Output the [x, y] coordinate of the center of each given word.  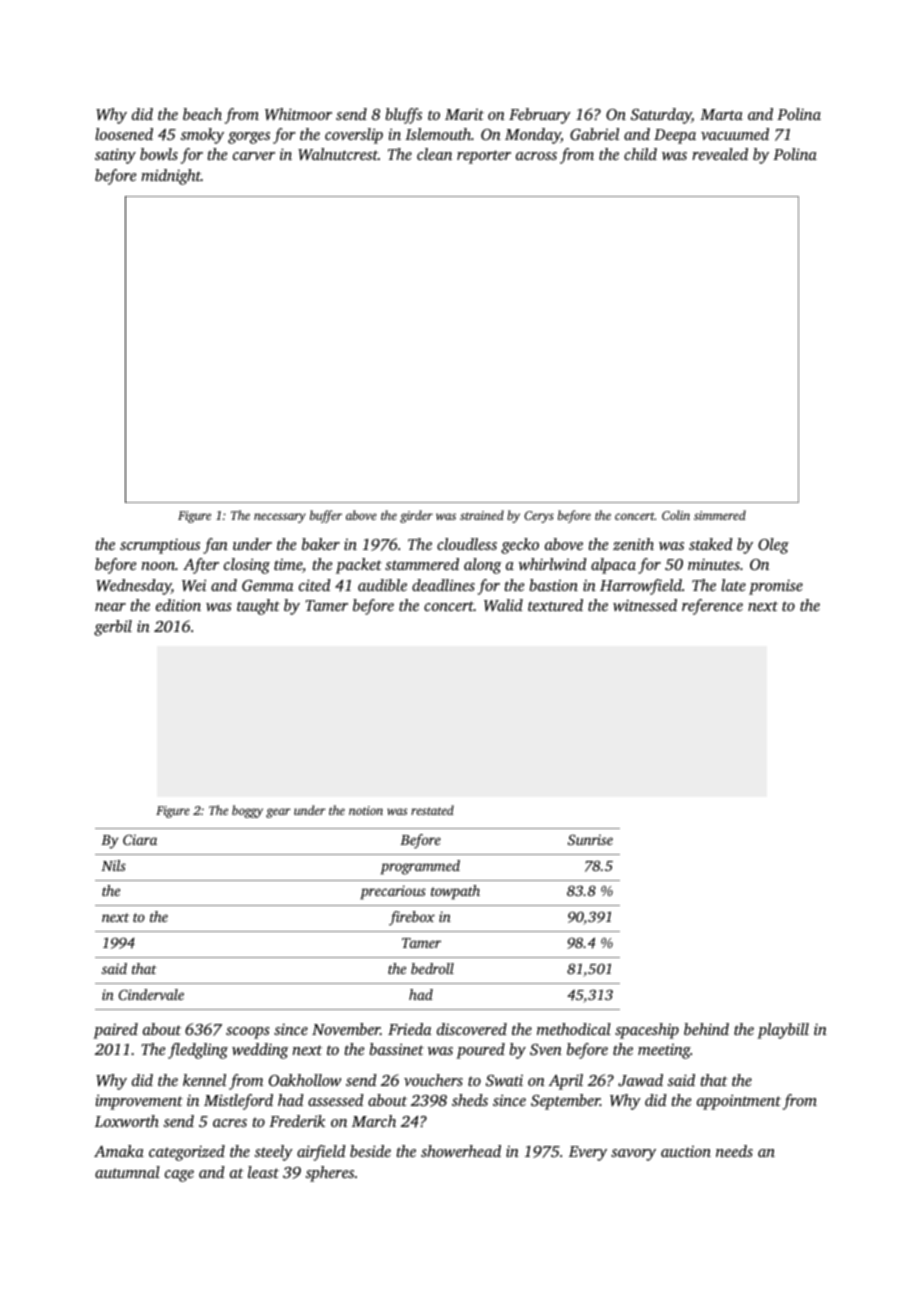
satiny [115, 156]
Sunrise [590, 839]
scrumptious [160, 546]
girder [416, 516]
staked [711, 544]
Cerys [539, 517]
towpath [455, 892]
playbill [783, 1031]
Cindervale [151, 994]
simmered [720, 515]
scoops [247, 1033]
